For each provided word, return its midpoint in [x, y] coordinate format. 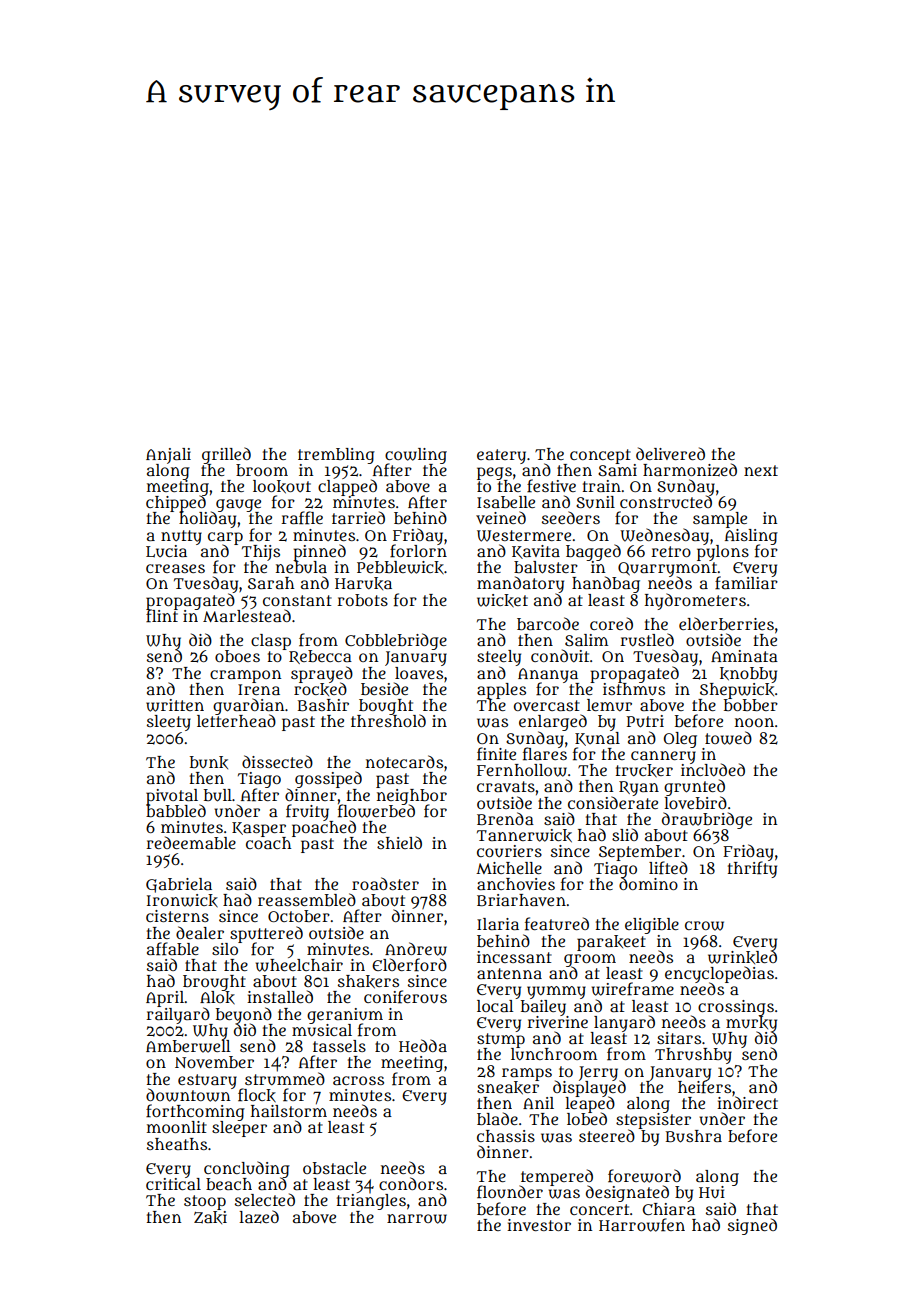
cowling [416, 455]
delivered [670, 453]
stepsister [653, 1121]
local [495, 1006]
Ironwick [182, 900]
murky [751, 1024]
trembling [336, 455]
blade [497, 1118]
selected [265, 1199]
